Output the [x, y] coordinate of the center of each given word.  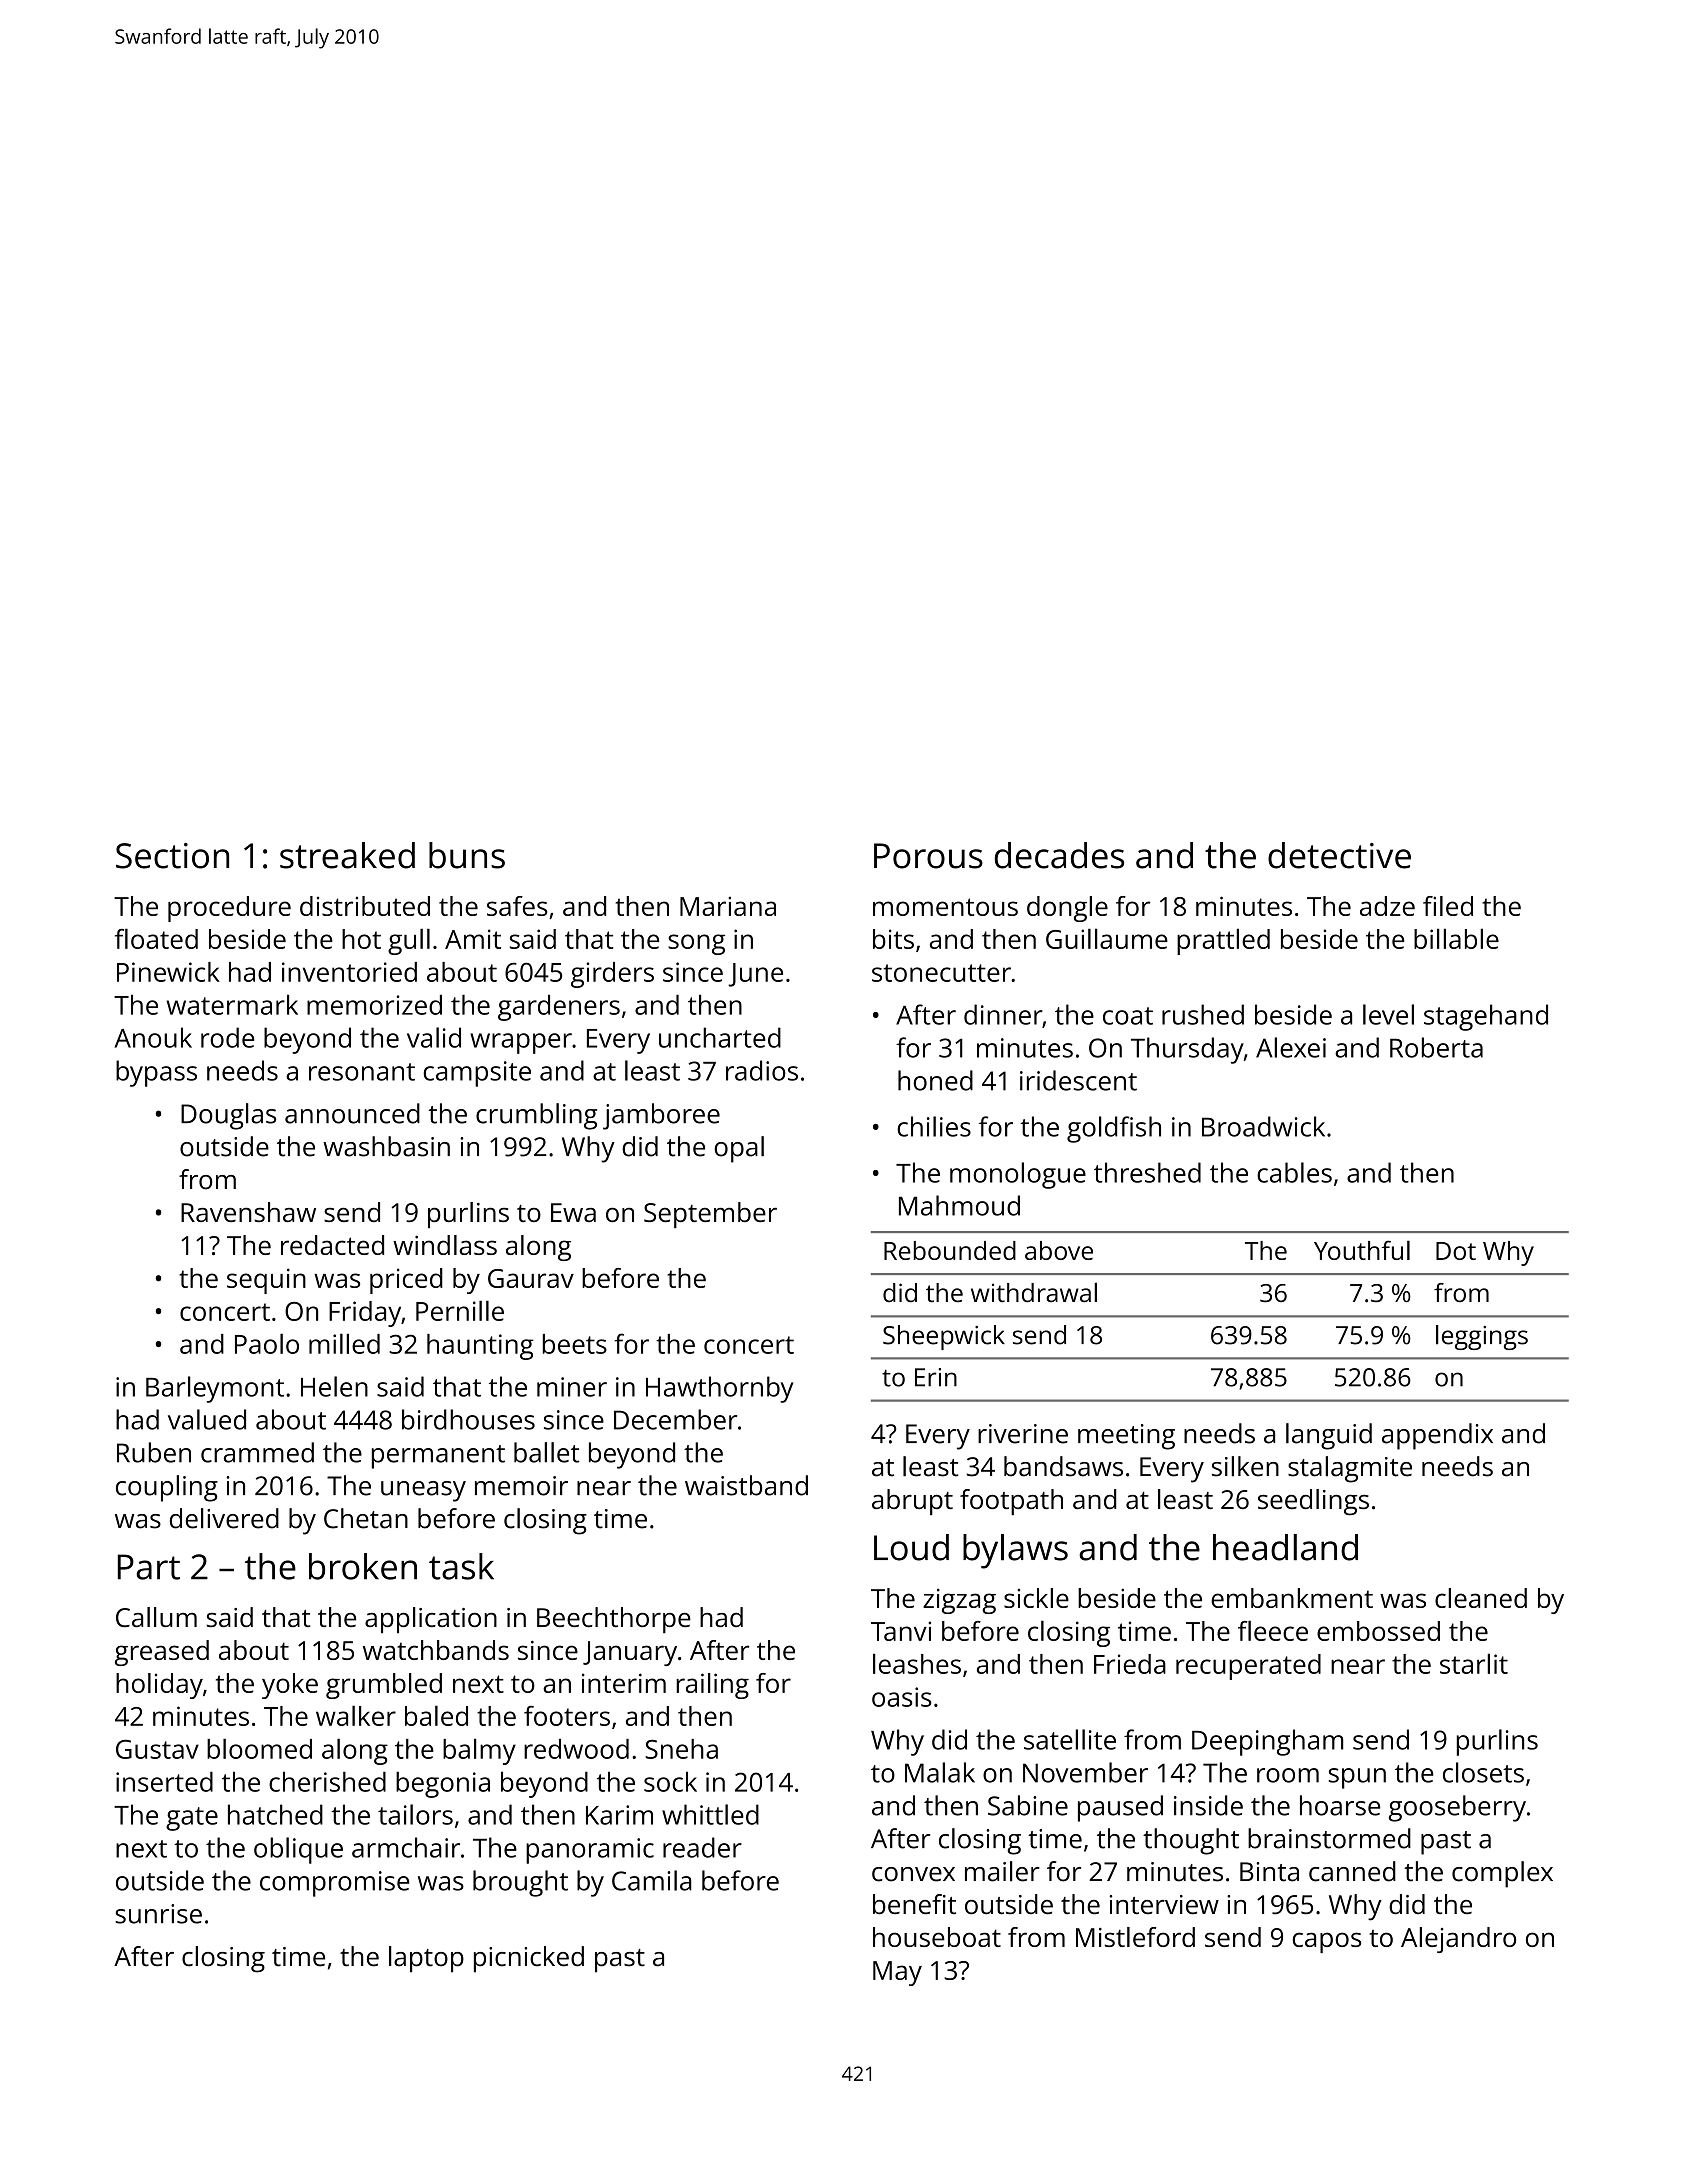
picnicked [529, 1959]
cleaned [1481, 1598]
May [897, 1973]
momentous [945, 907]
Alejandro [1458, 1940]
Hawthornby [719, 1389]
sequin [266, 1281]
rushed [1203, 1014]
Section [172, 856]
